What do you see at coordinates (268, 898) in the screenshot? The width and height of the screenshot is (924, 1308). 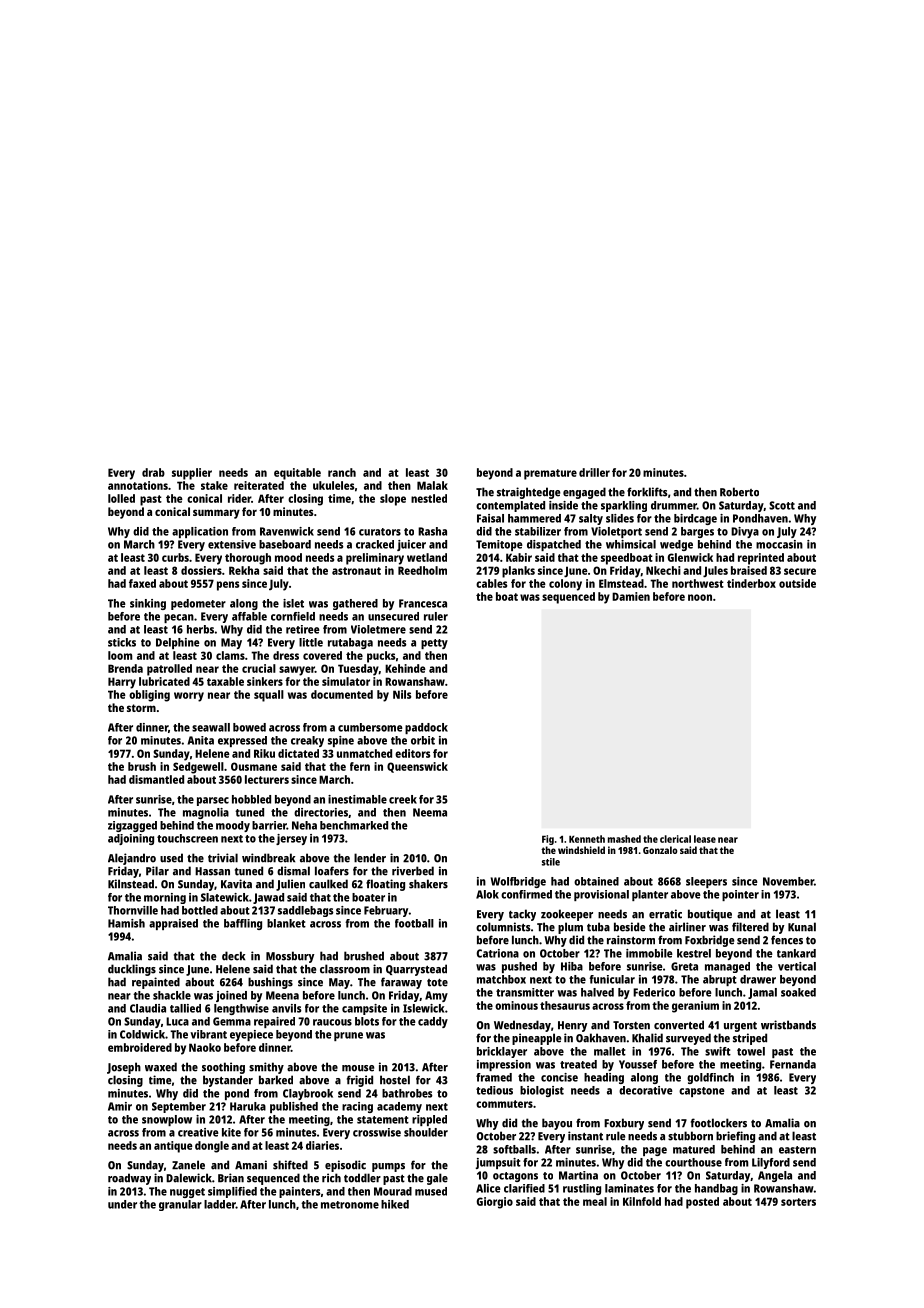 I see `Jawad` at bounding box center [268, 898].
